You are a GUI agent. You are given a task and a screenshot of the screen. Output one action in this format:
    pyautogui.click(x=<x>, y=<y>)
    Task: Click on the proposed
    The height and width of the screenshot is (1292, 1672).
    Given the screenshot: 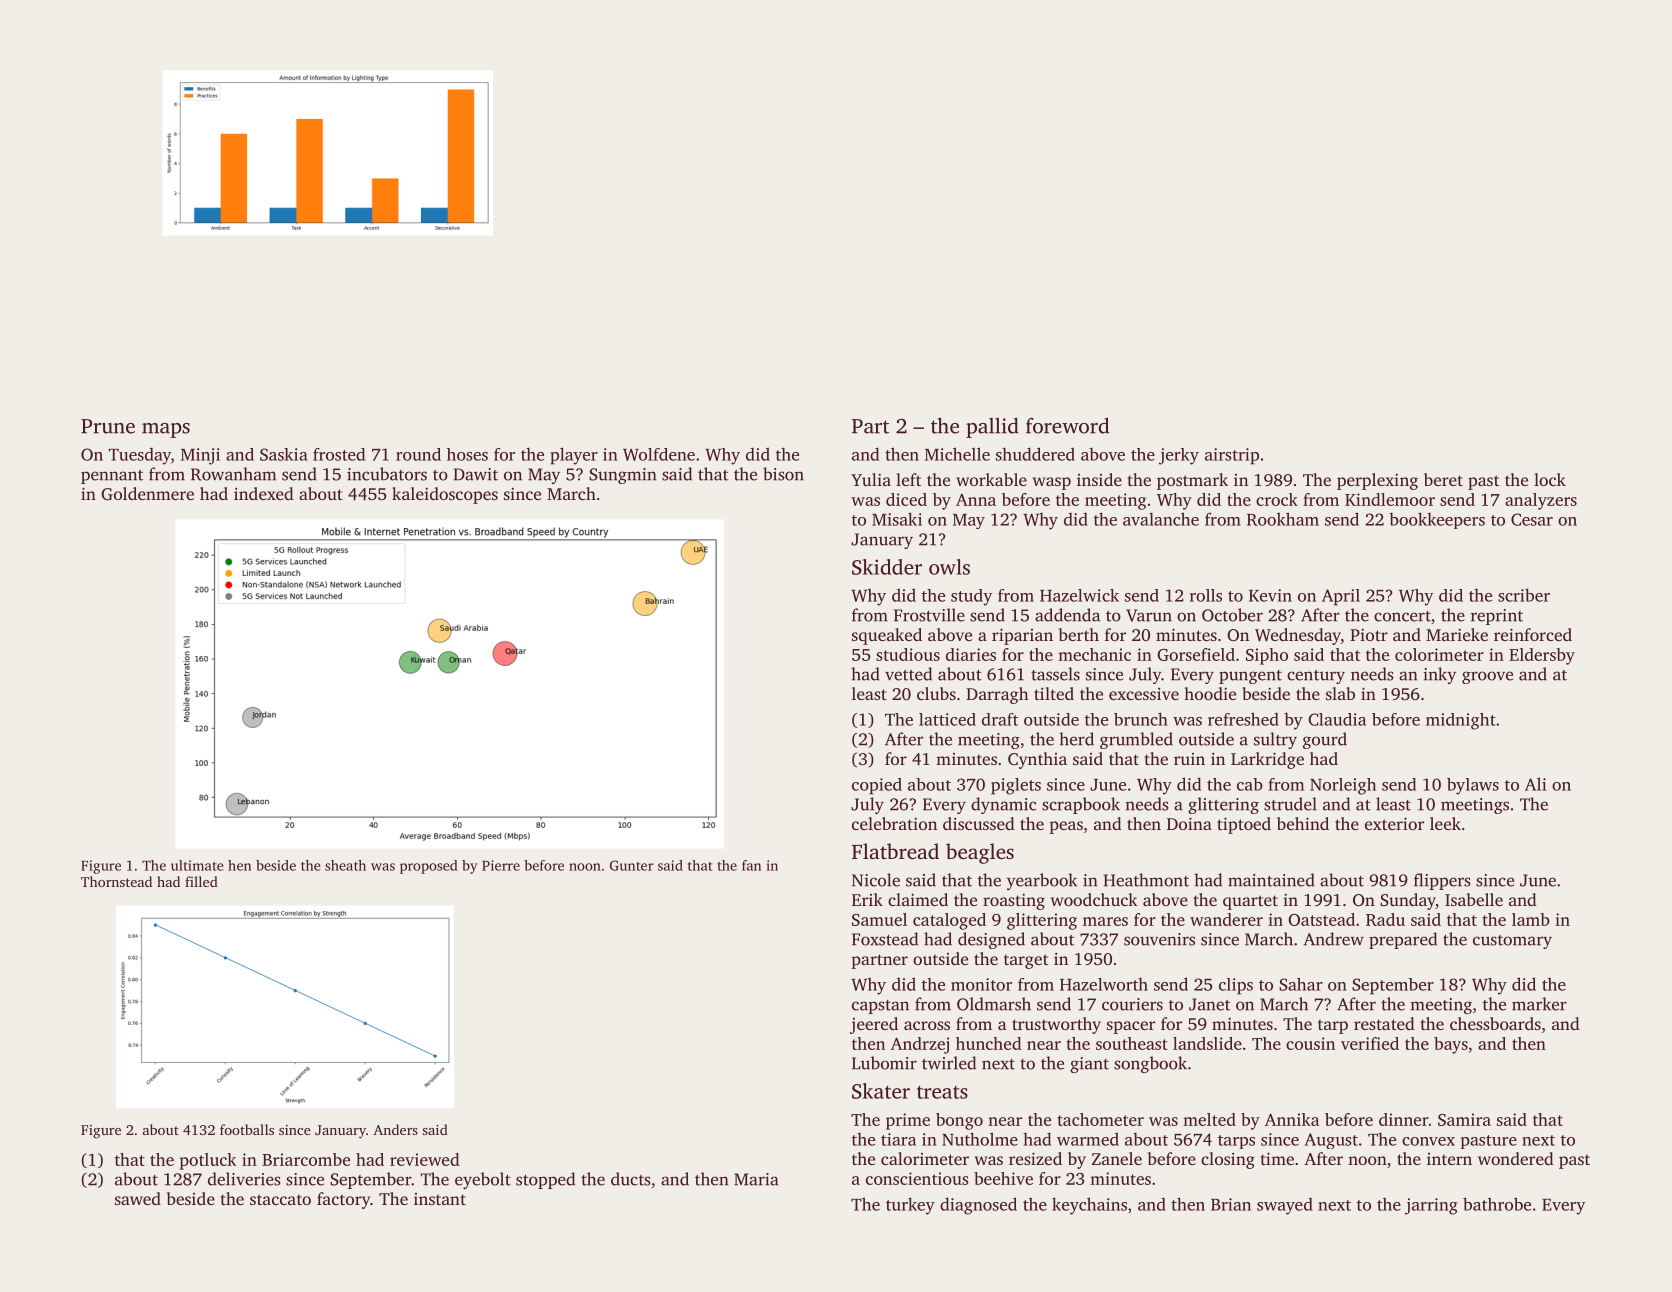 What is the action you would take?
    pyautogui.click(x=429, y=867)
